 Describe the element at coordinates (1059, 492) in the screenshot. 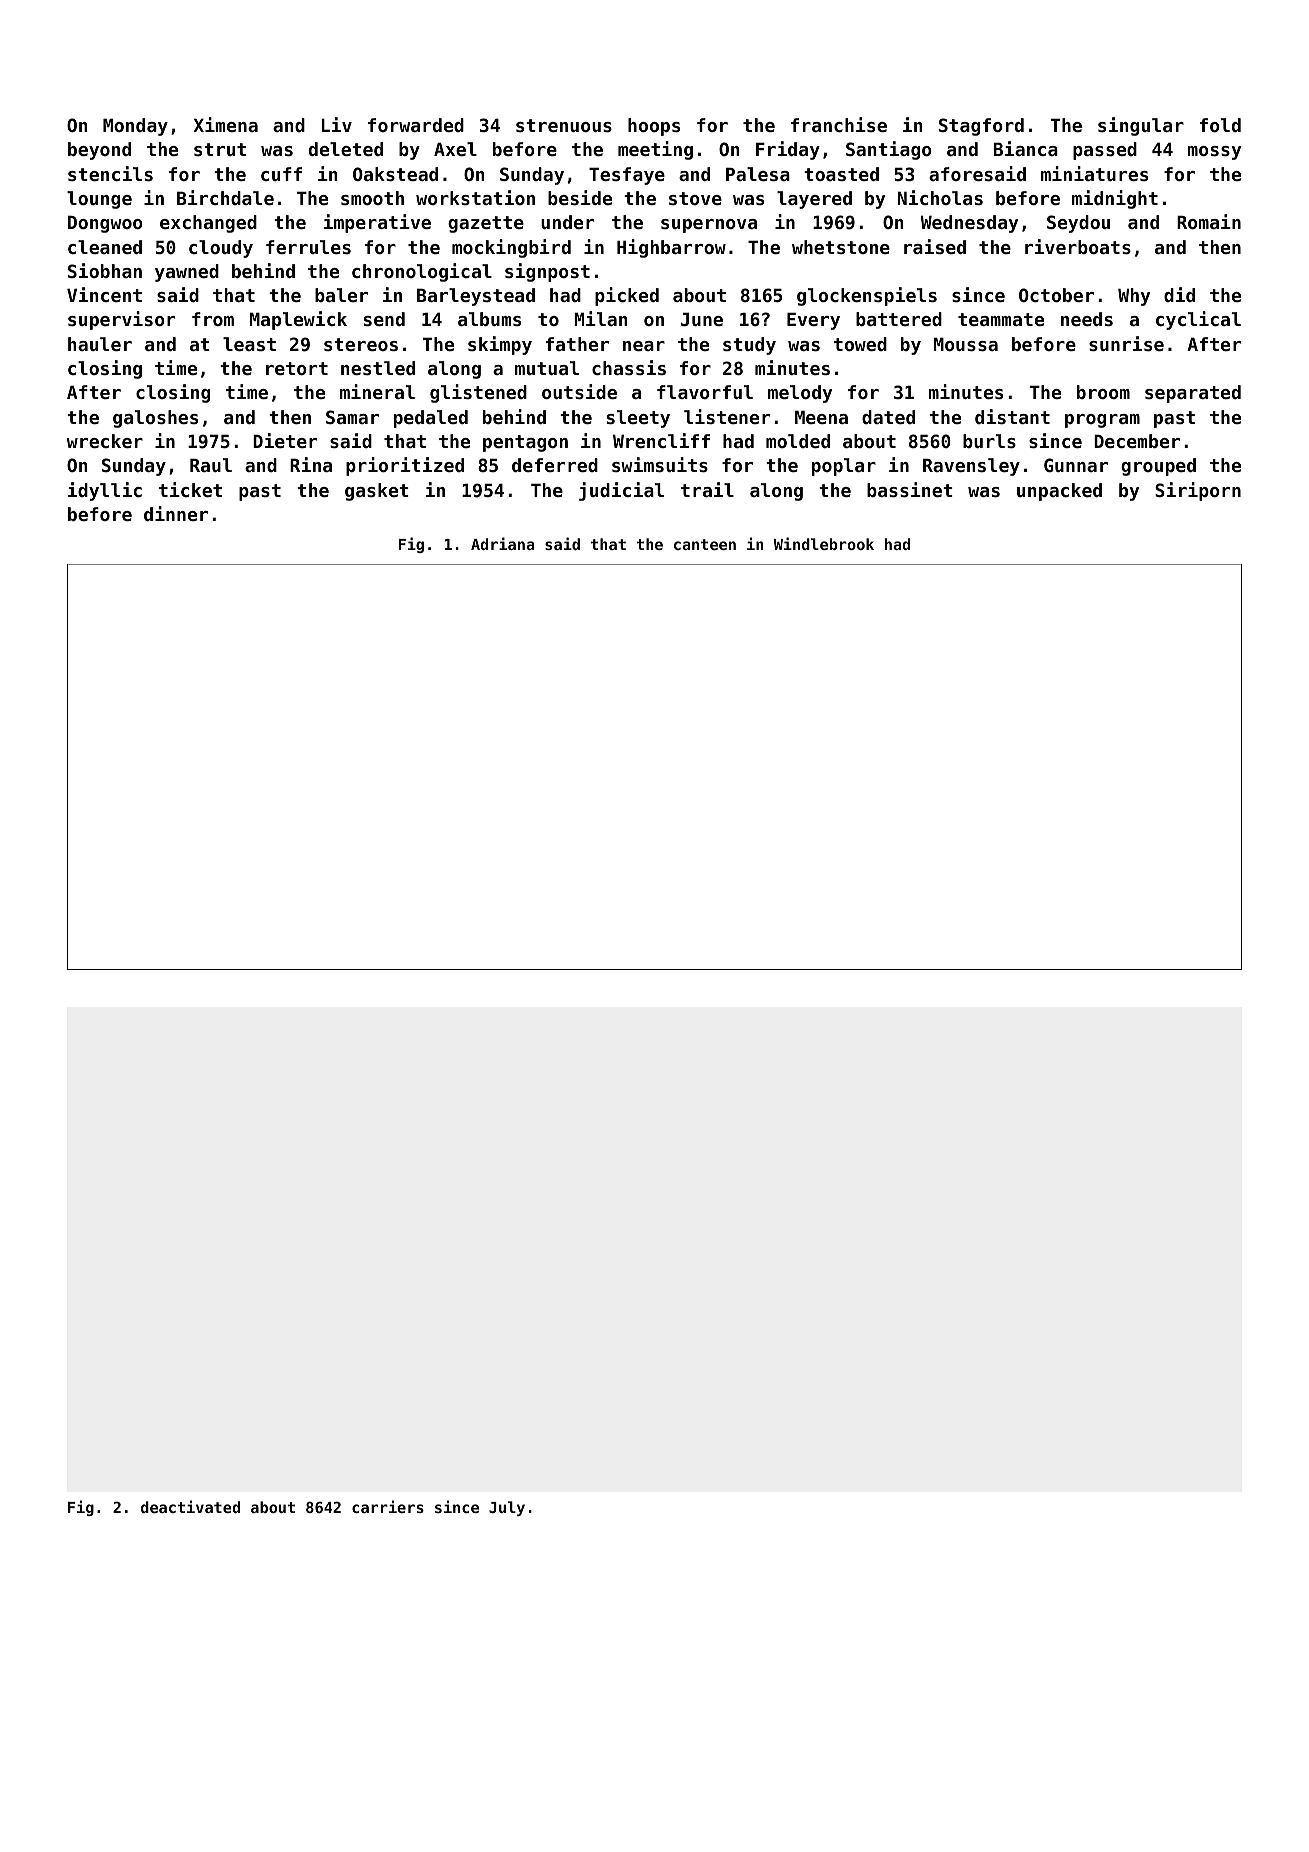

I see `unpacked` at that location.
